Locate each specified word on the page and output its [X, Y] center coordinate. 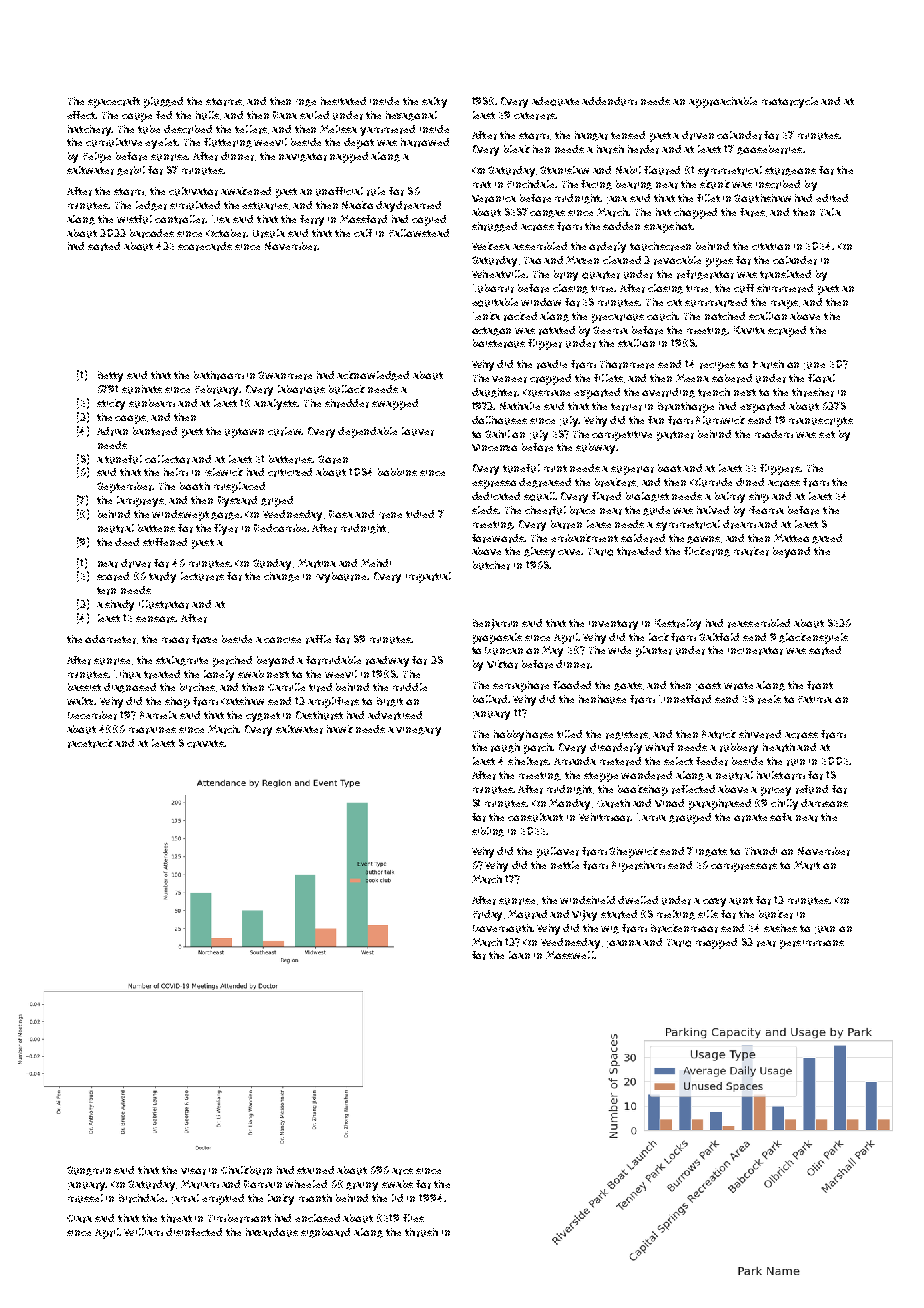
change [281, 577]
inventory [613, 625]
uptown [244, 433]
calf [363, 233]
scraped [787, 331]
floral [821, 378]
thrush [421, 1232]
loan [519, 955]
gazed [827, 539]
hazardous [272, 1232]
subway [595, 448]
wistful [134, 219]
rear [766, 943]
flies [413, 1218]
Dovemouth [503, 928]
